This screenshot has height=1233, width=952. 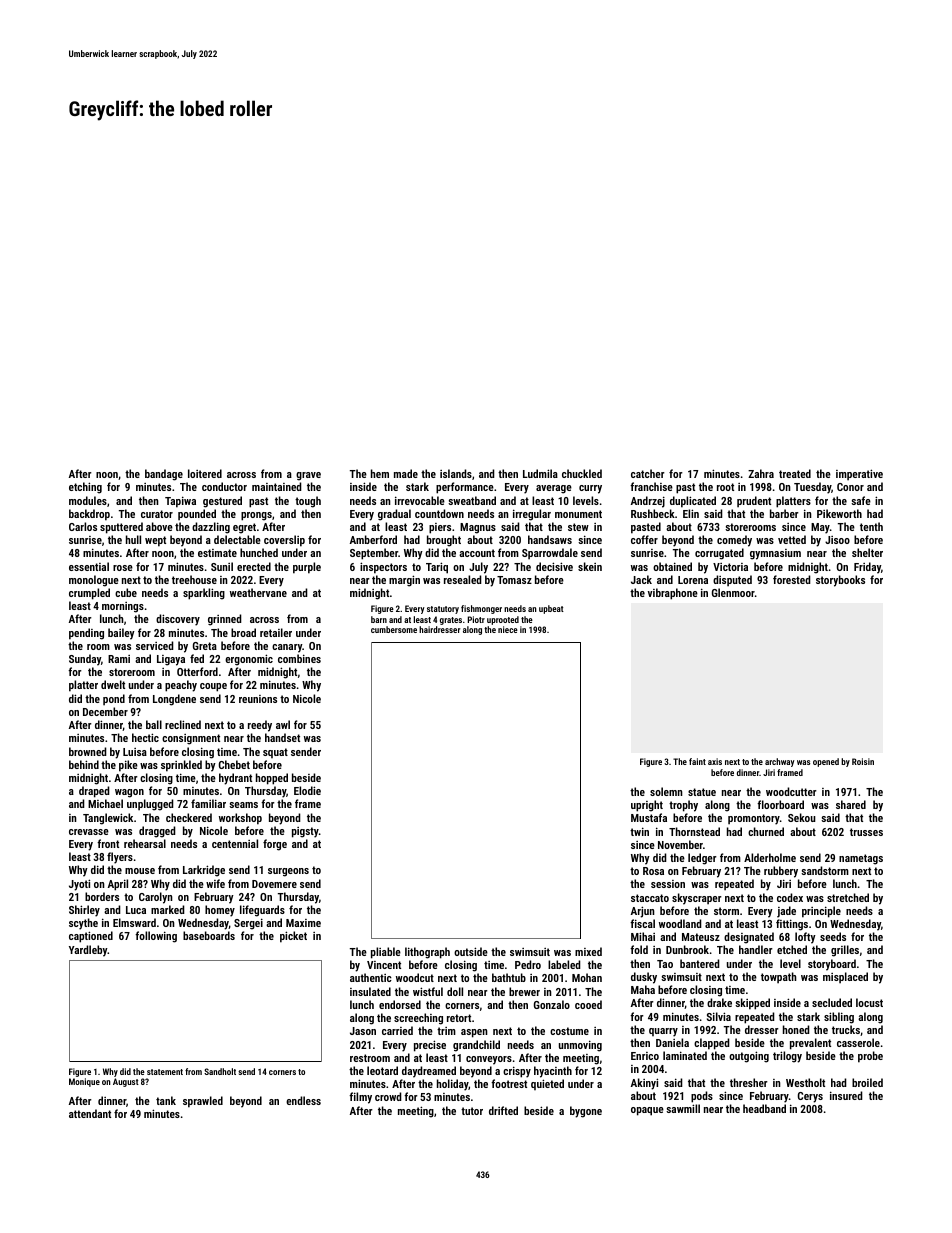 I want to click on Pedro, so click(x=528, y=964).
